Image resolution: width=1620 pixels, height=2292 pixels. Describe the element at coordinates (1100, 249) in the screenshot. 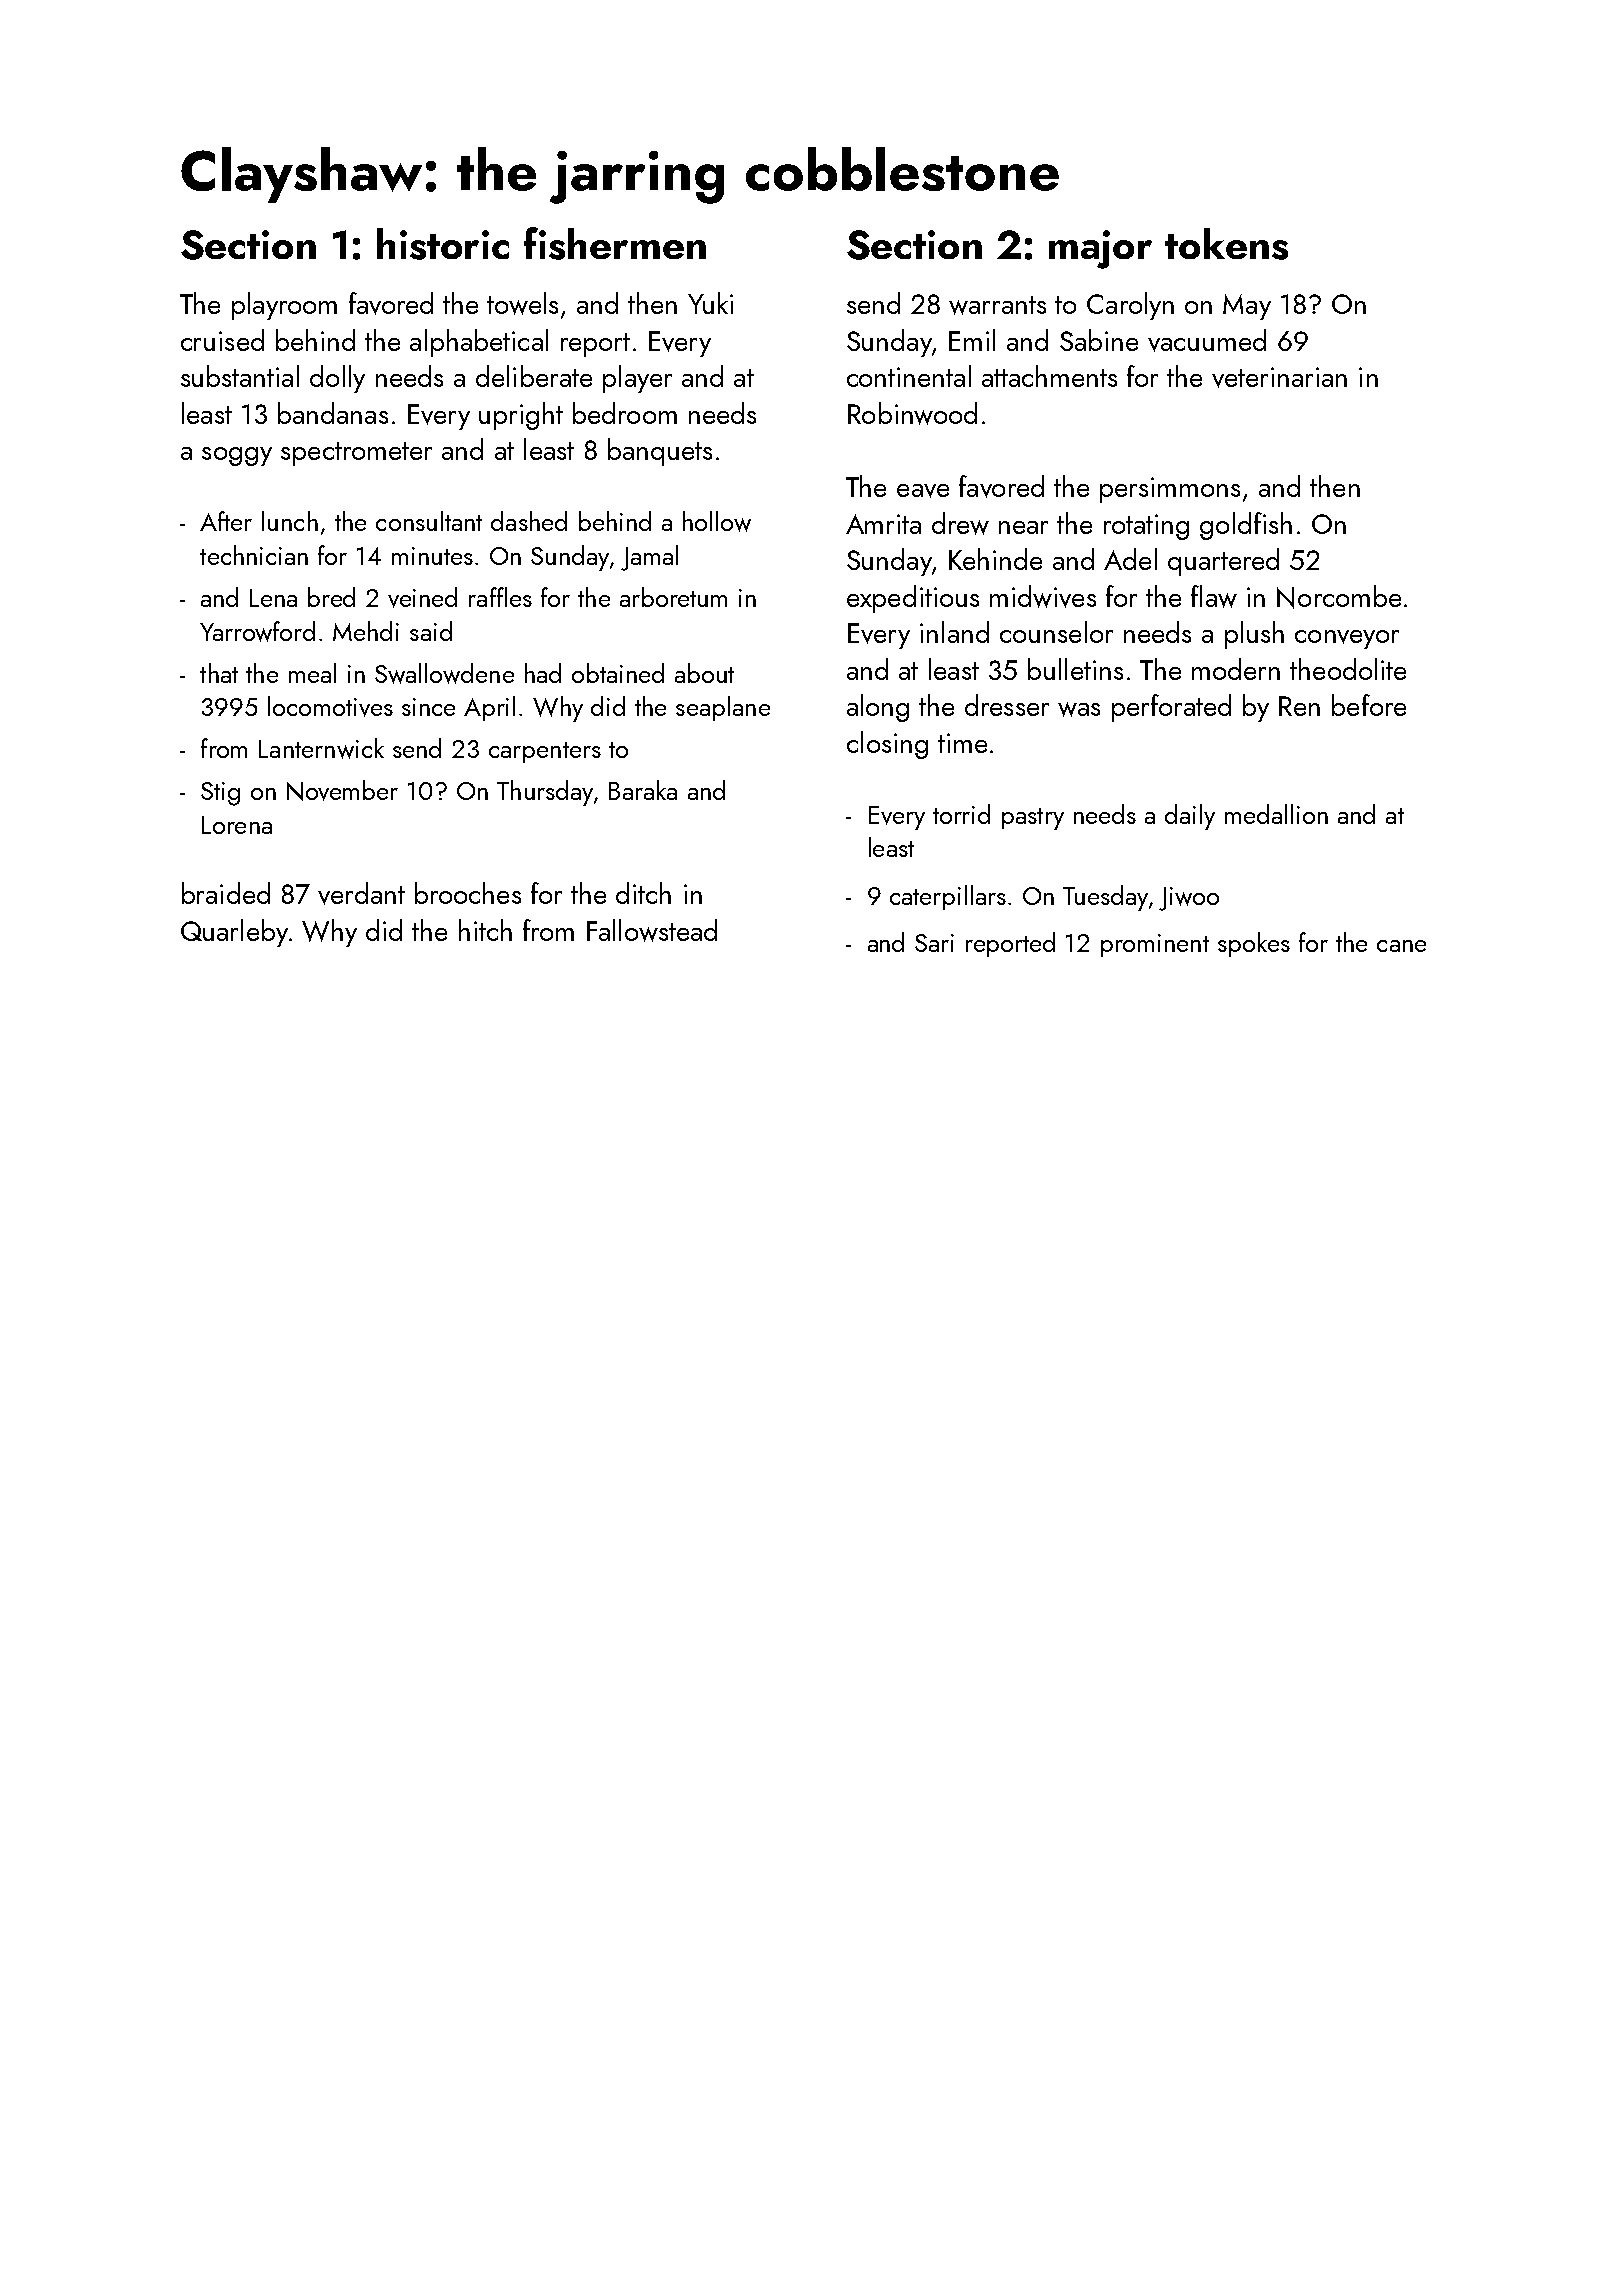

I see `major` at that location.
